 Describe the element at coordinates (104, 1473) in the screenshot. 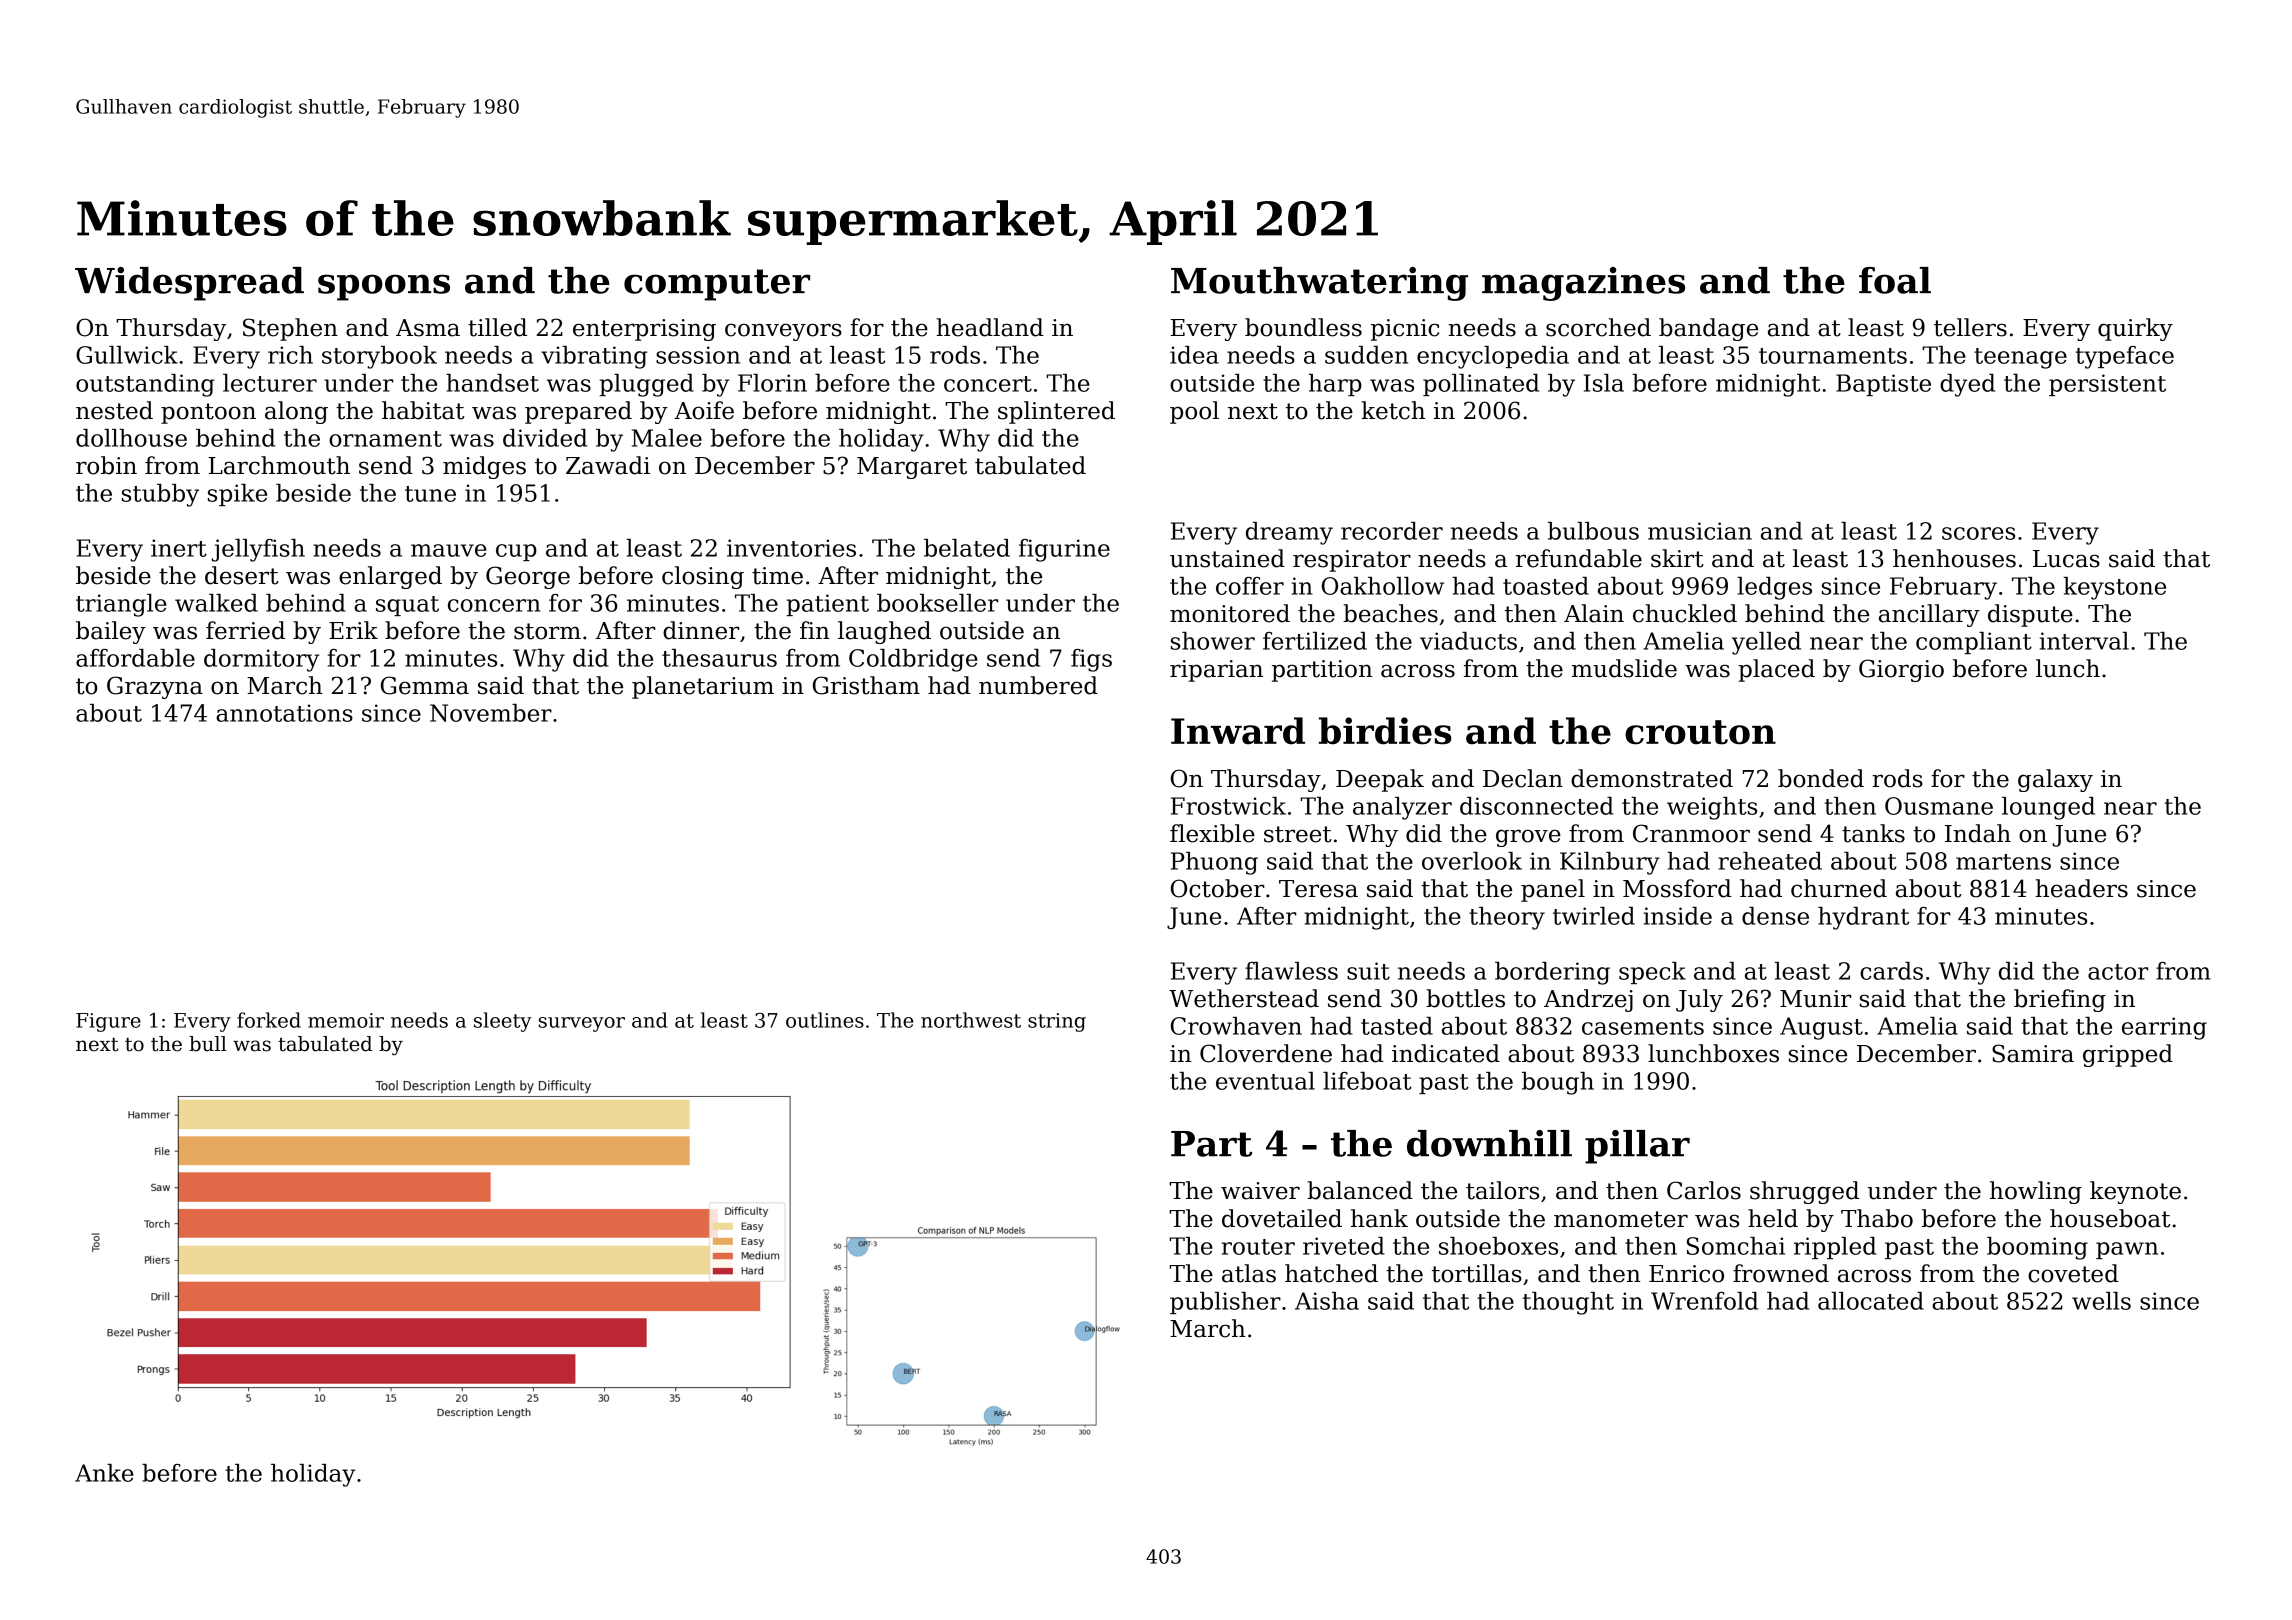

I see `Anke` at that location.
